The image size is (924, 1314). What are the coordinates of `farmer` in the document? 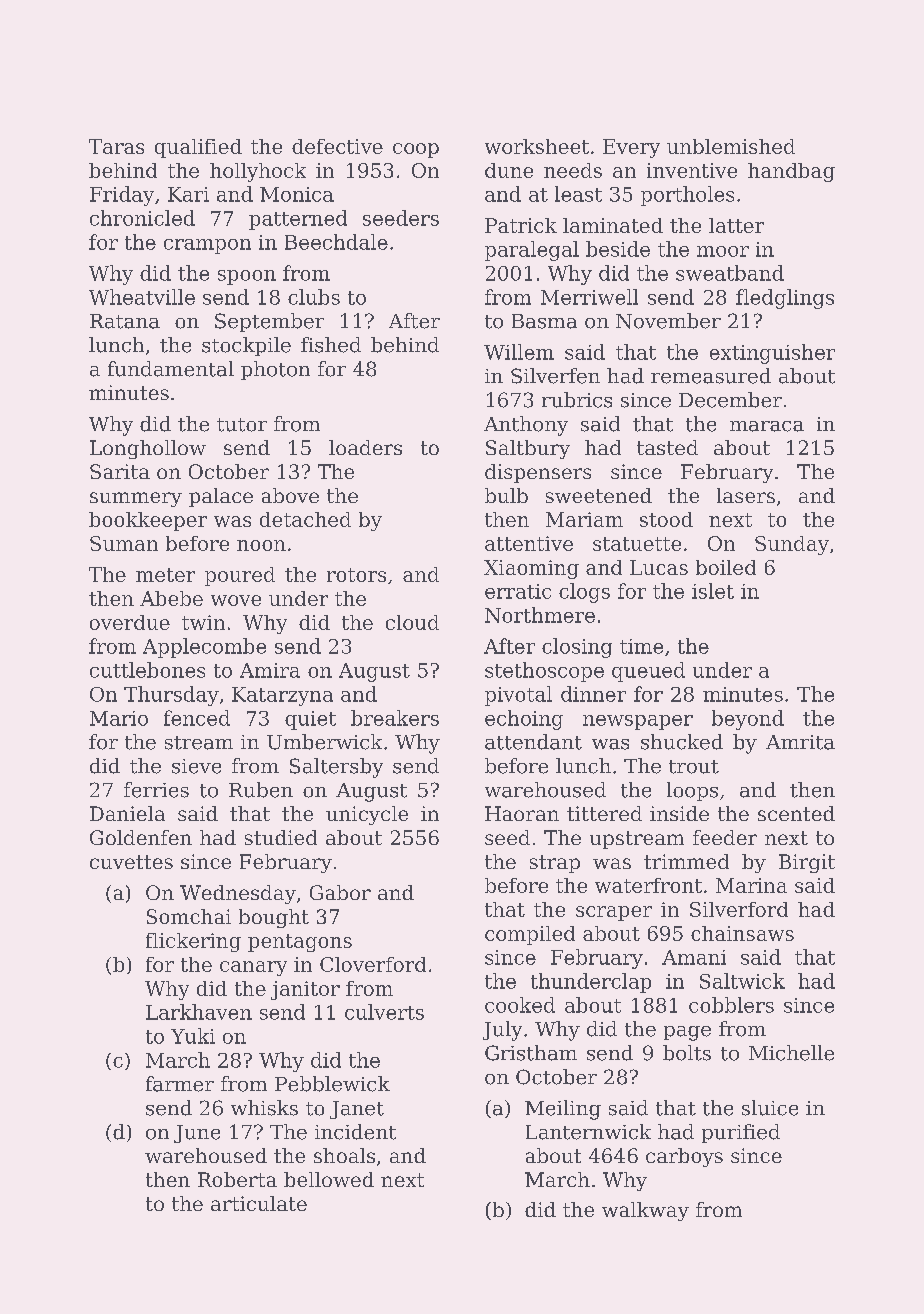 It's located at (180, 1084).
